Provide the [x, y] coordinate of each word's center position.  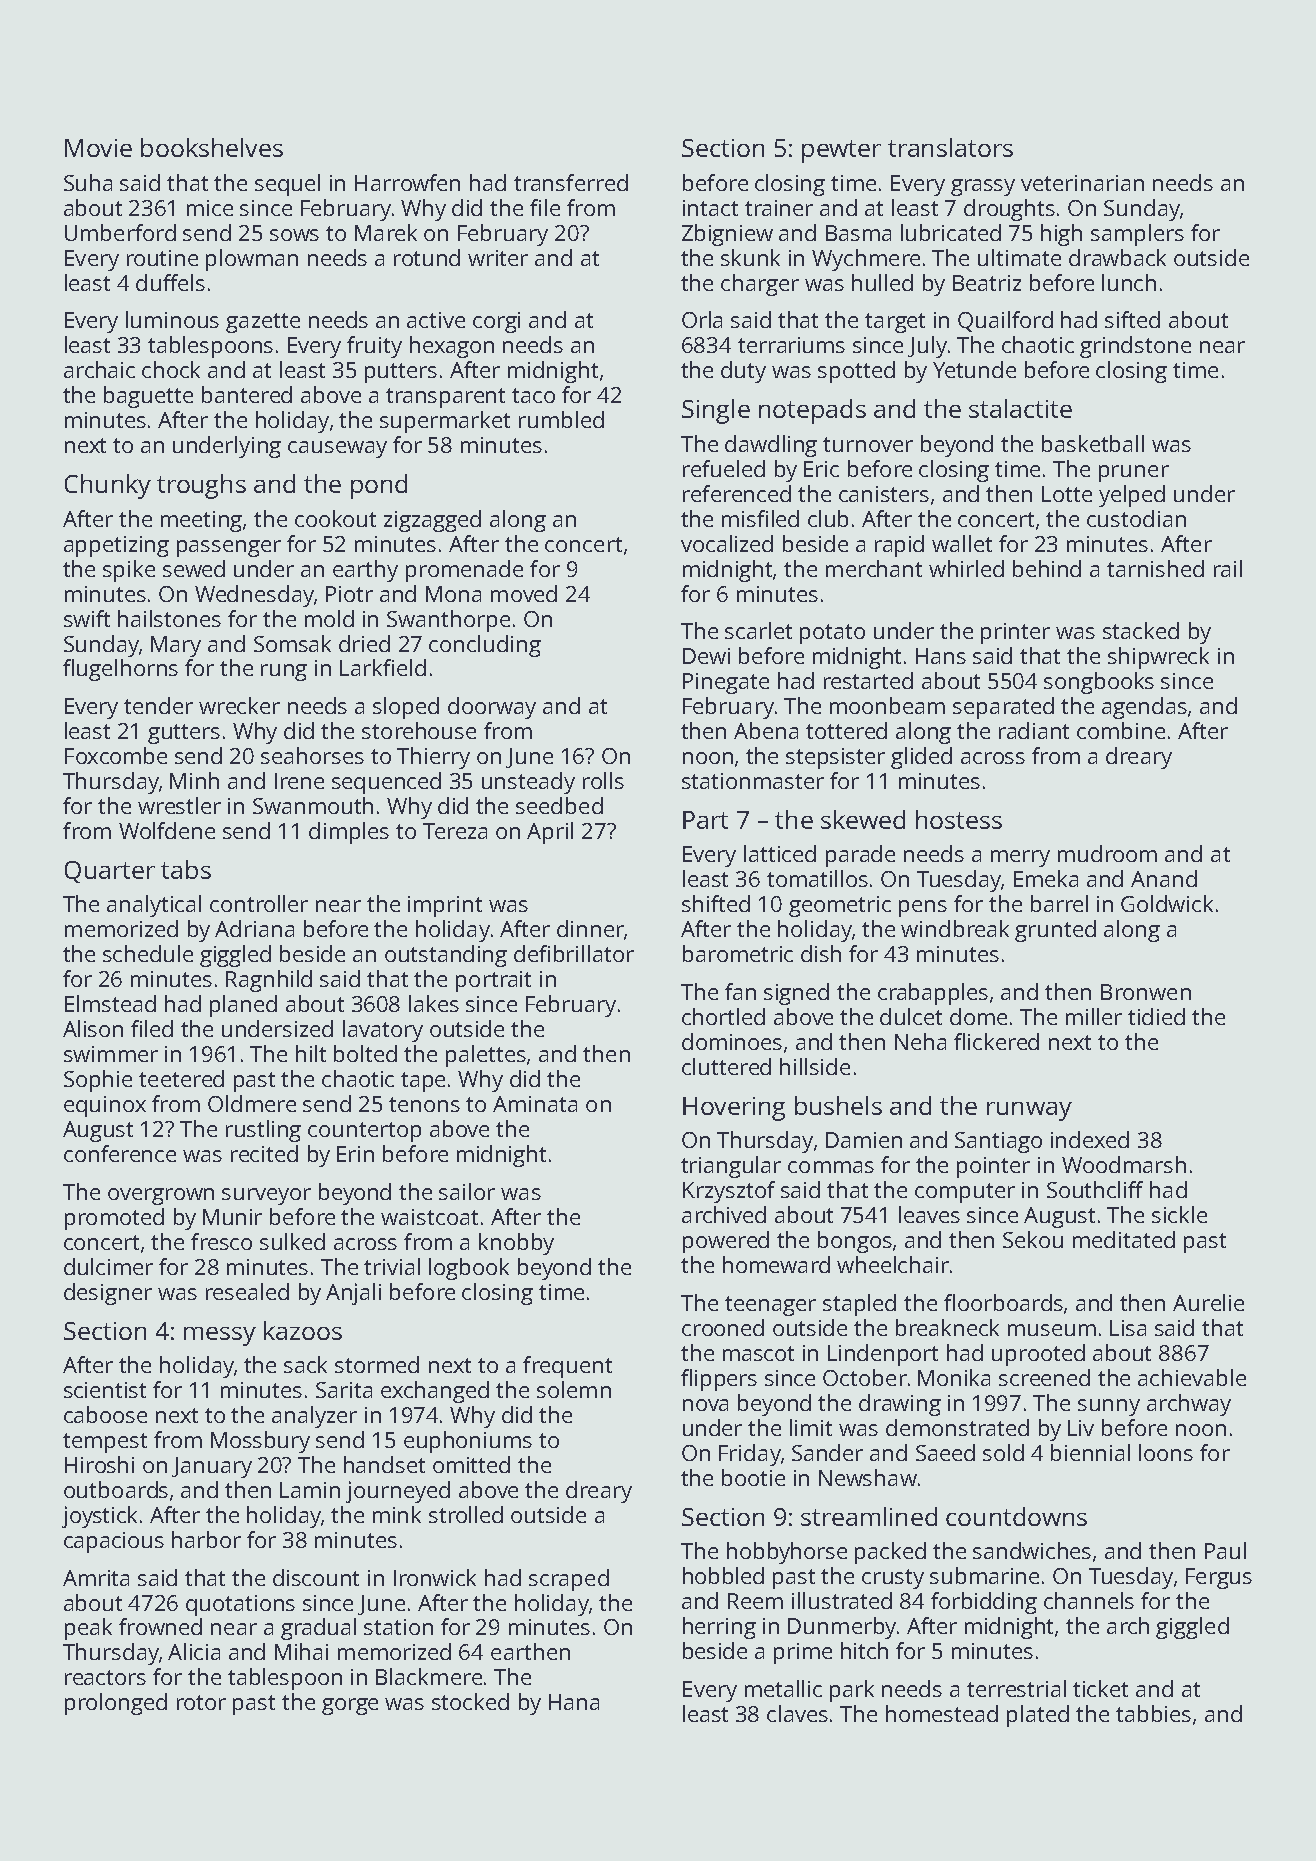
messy [220, 1336]
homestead [942, 1713]
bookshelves [212, 147]
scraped [569, 1580]
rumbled [561, 419]
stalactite [1020, 408]
